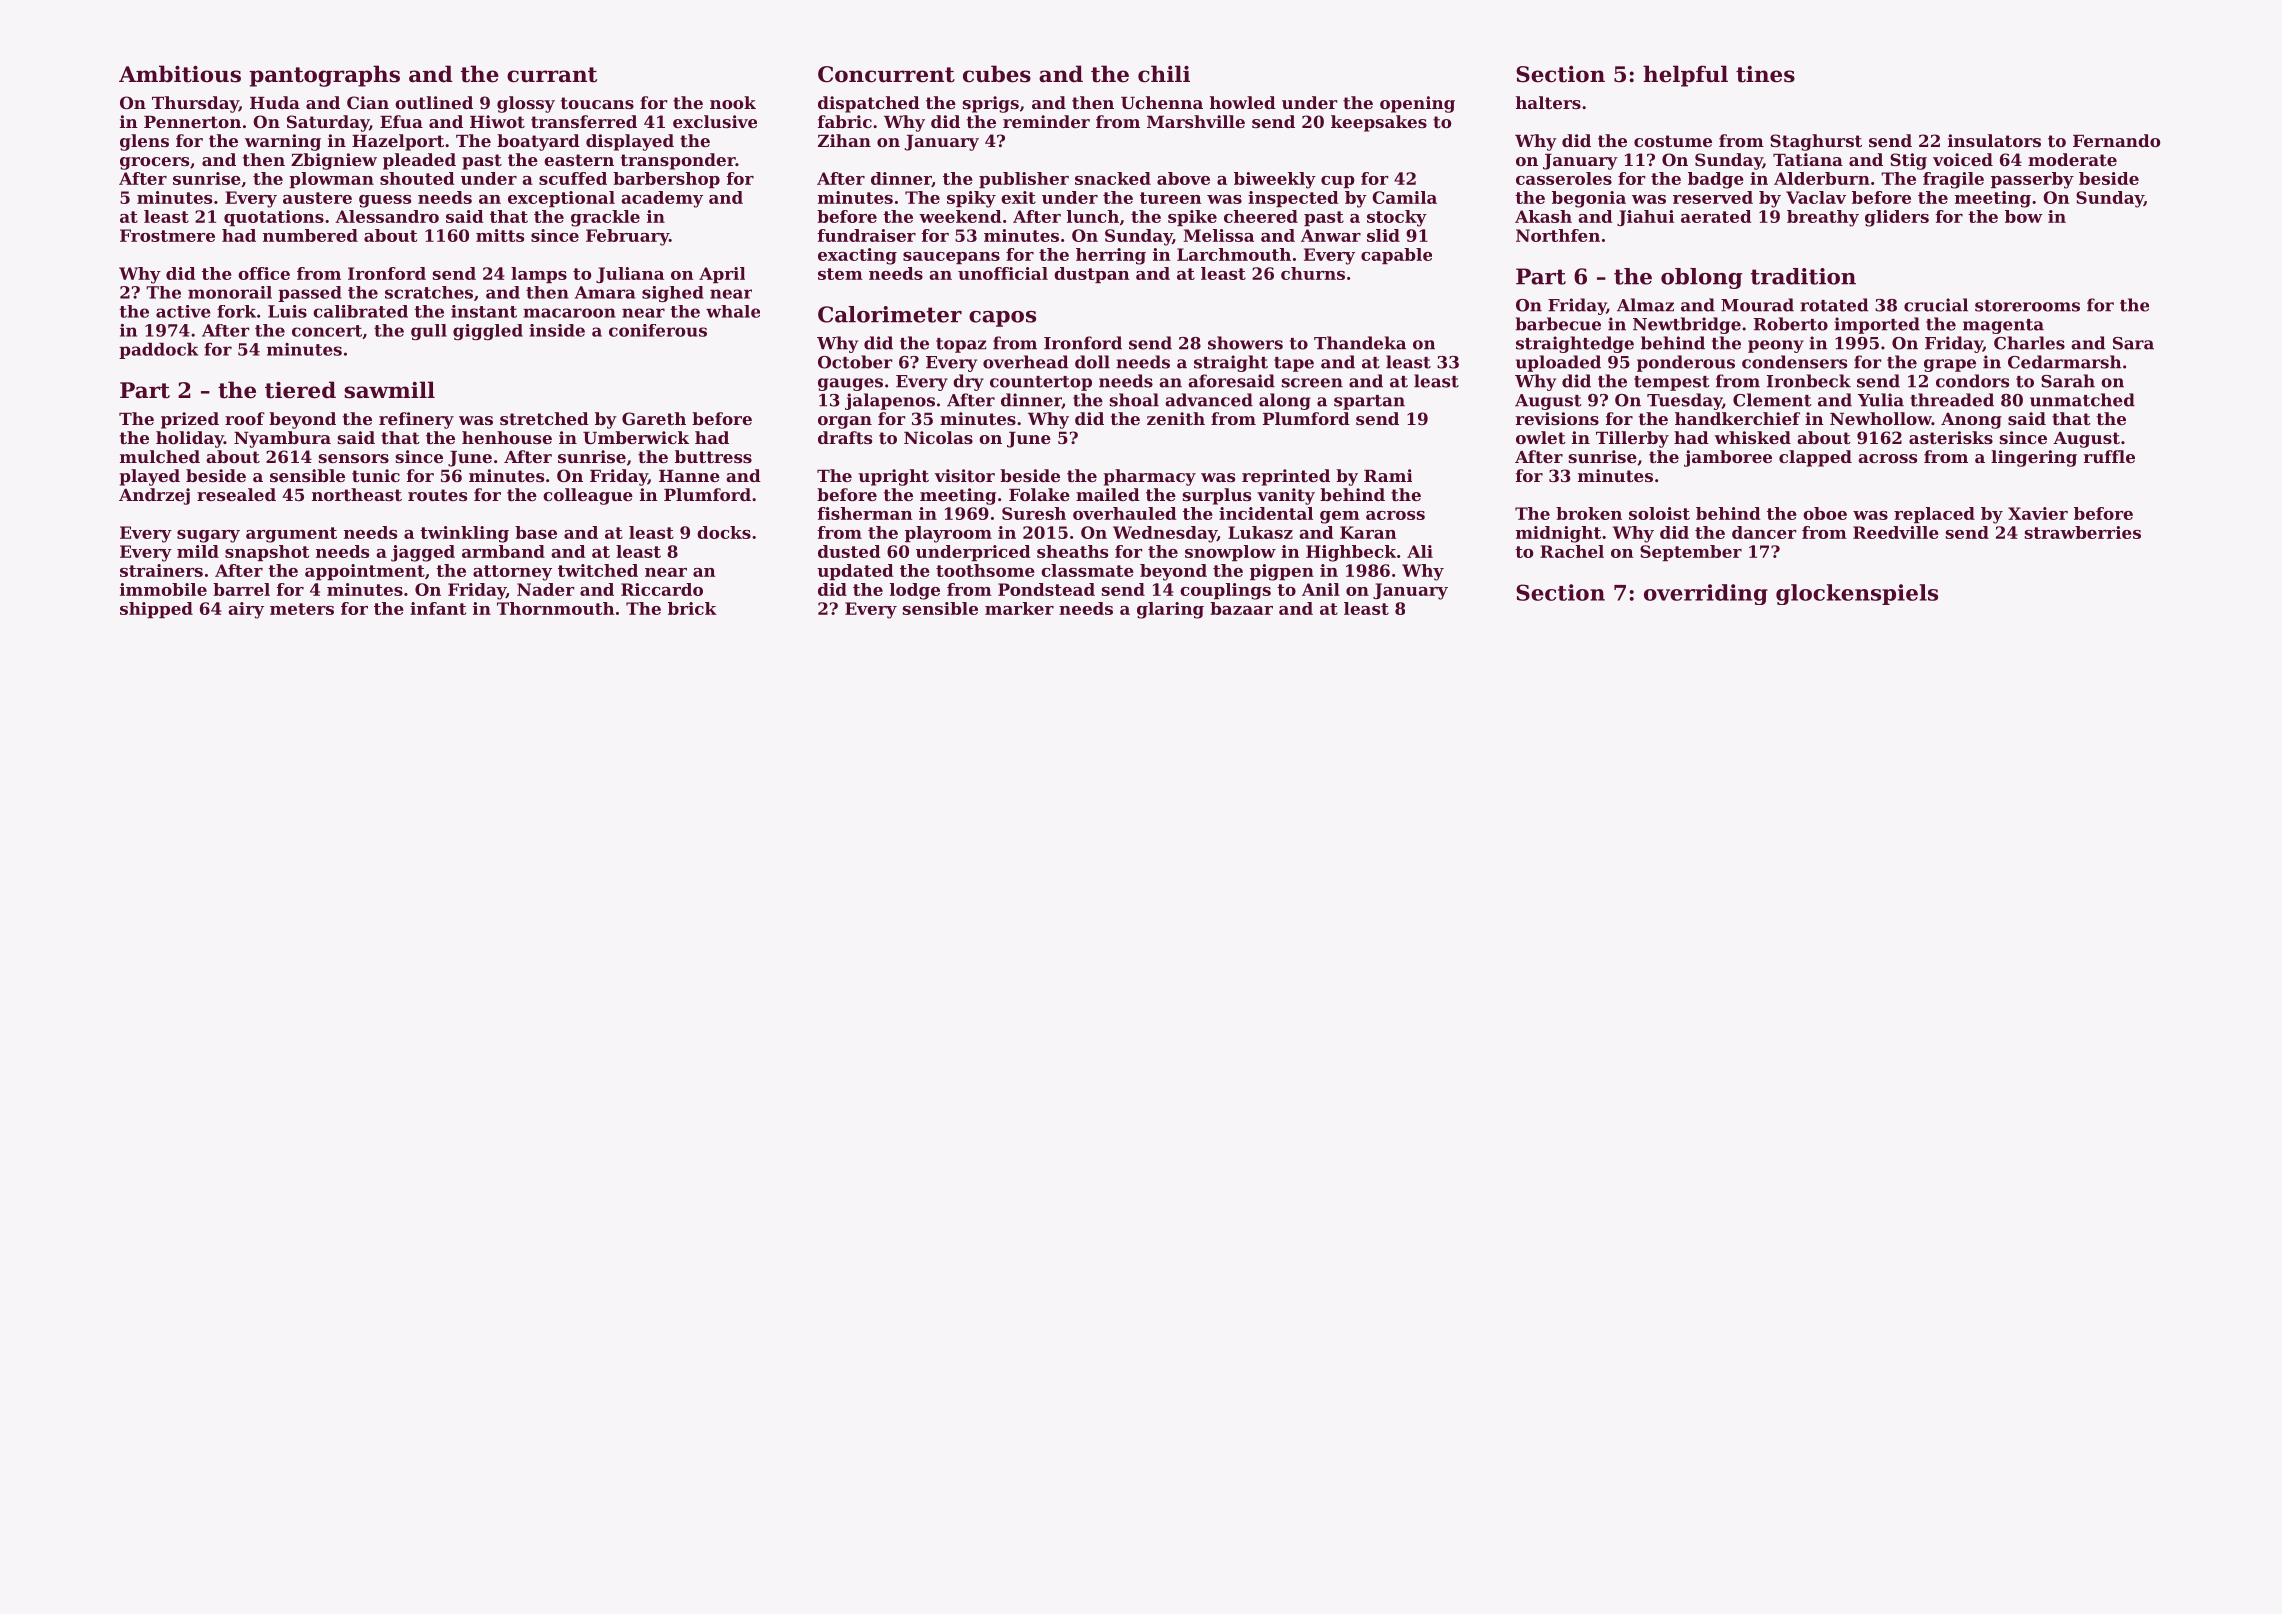  What do you see at coordinates (245, 418) in the document?
I see `roof` at bounding box center [245, 418].
